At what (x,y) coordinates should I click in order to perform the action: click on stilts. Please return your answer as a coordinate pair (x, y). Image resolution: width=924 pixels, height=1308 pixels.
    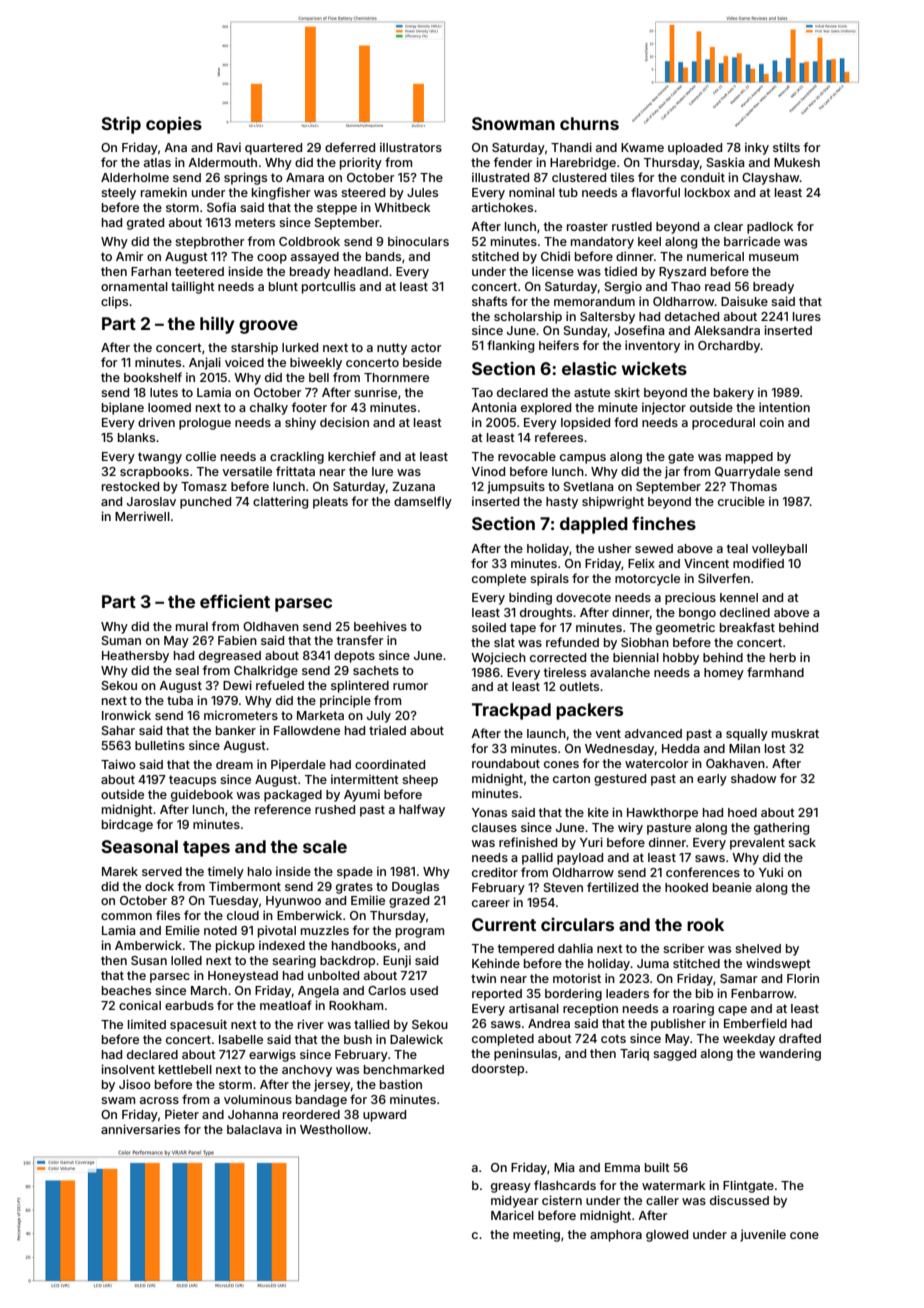
    Looking at the image, I should click on (786, 147).
